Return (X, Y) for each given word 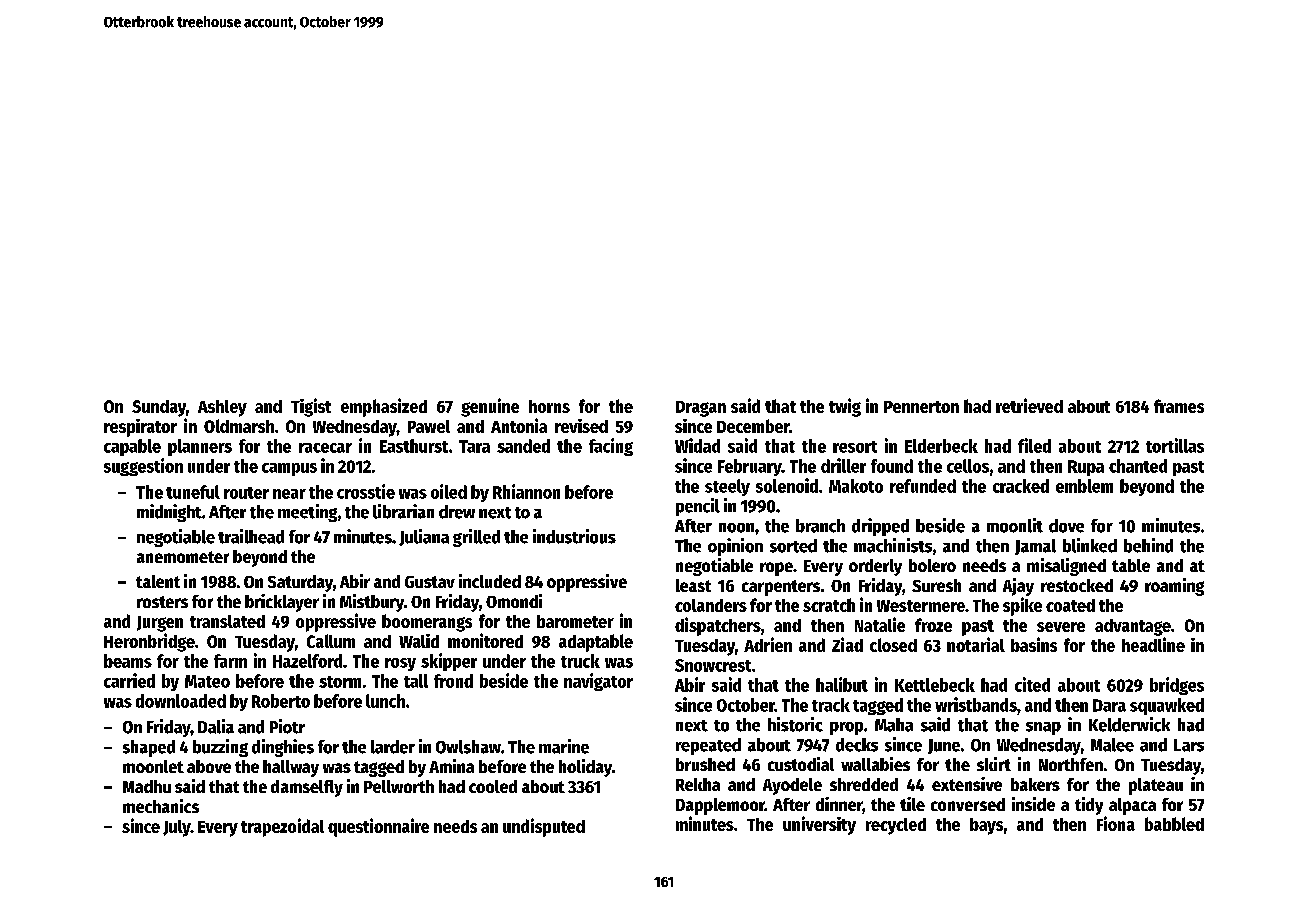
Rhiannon (526, 491)
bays (986, 826)
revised (581, 426)
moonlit (1015, 525)
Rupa (1086, 468)
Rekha (698, 784)
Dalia (216, 726)
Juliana (424, 537)
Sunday (159, 408)
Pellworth (399, 786)
